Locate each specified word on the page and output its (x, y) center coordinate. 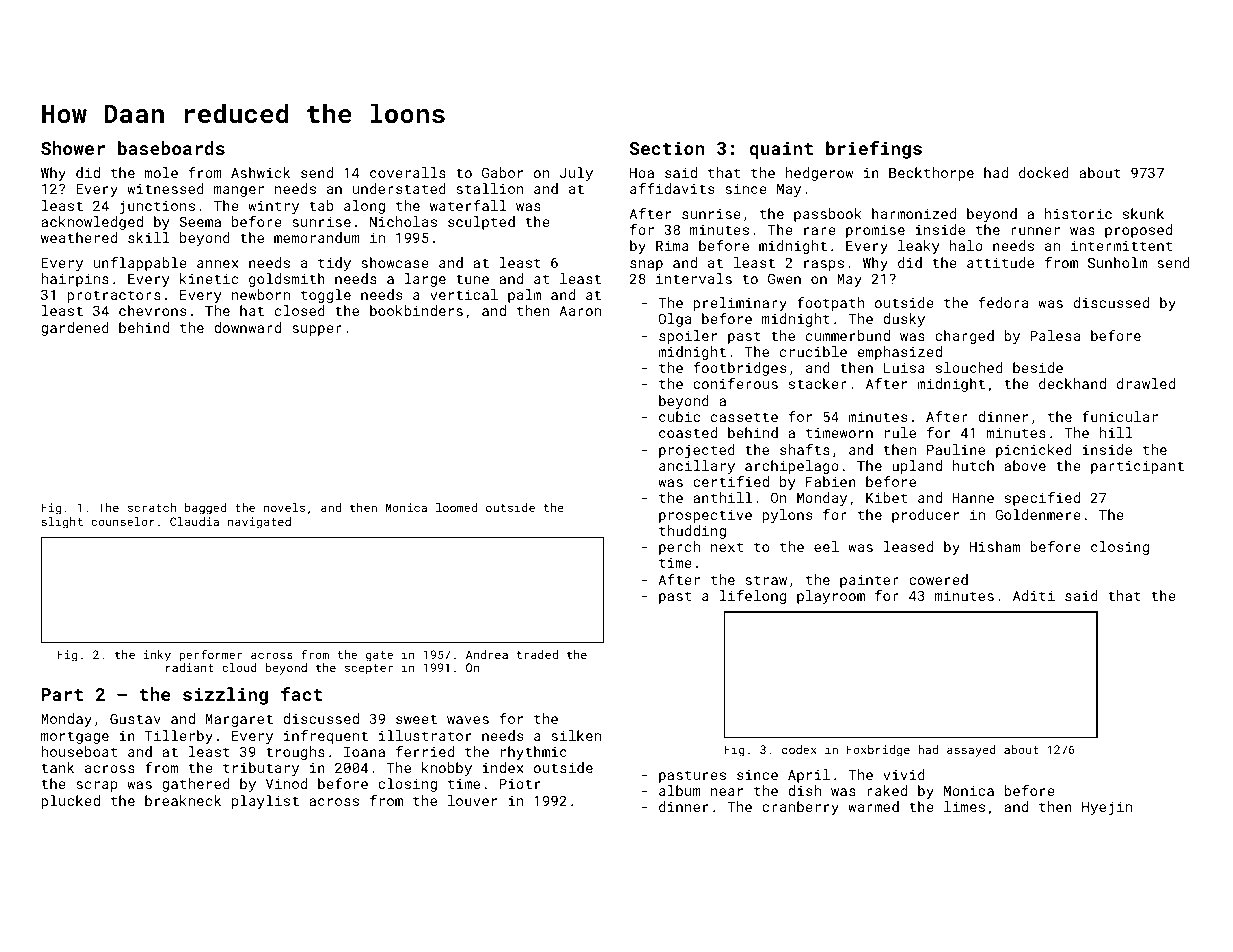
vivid (904, 774)
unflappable (140, 264)
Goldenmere (1038, 514)
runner (1035, 231)
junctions (157, 207)
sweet (416, 719)
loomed (456, 507)
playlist (265, 802)
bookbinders (416, 310)
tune (472, 279)
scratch (152, 507)
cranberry (800, 808)
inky (157, 656)
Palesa (1055, 335)
